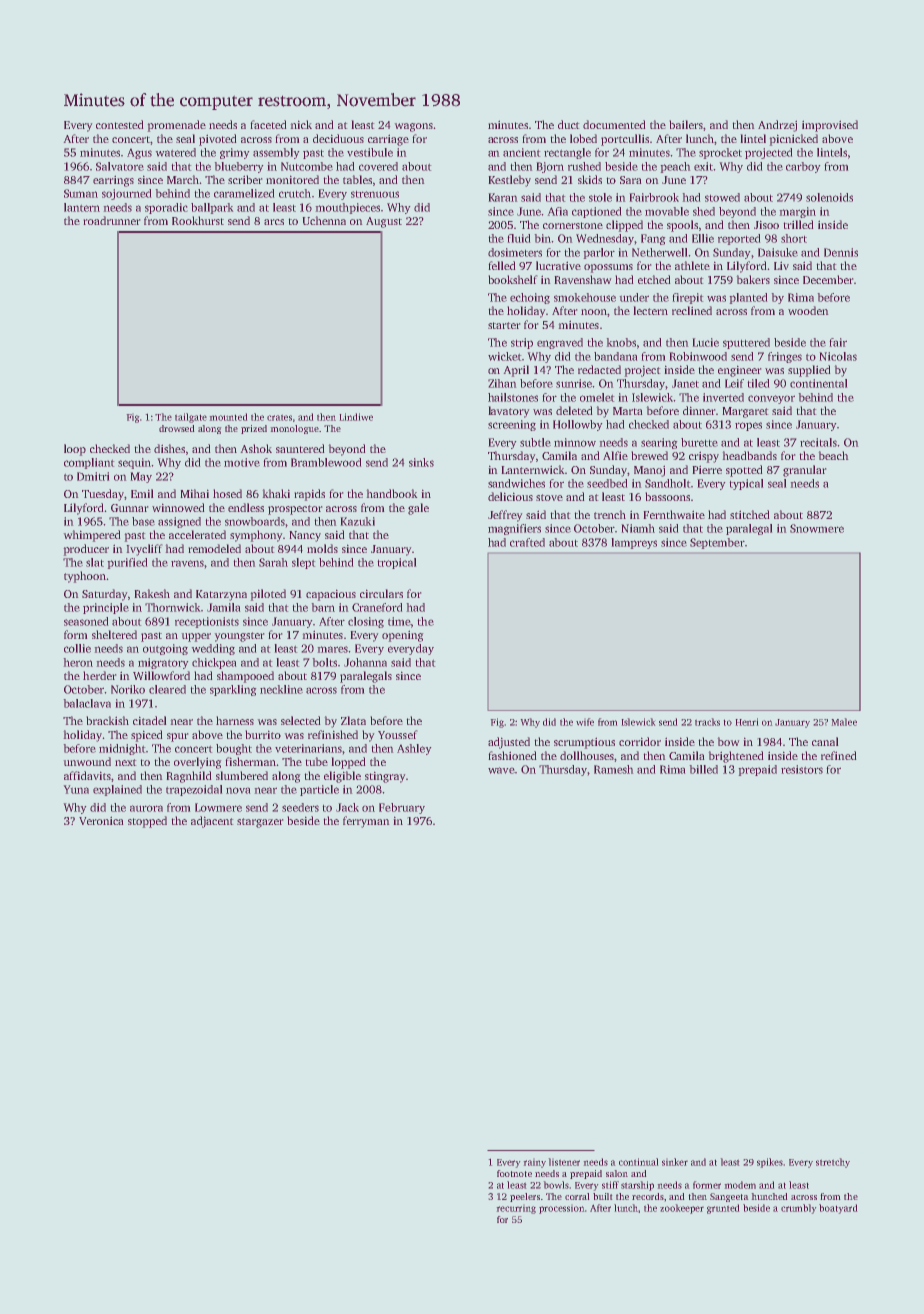 The image size is (924, 1314). I want to click on boatyard, so click(838, 1209).
